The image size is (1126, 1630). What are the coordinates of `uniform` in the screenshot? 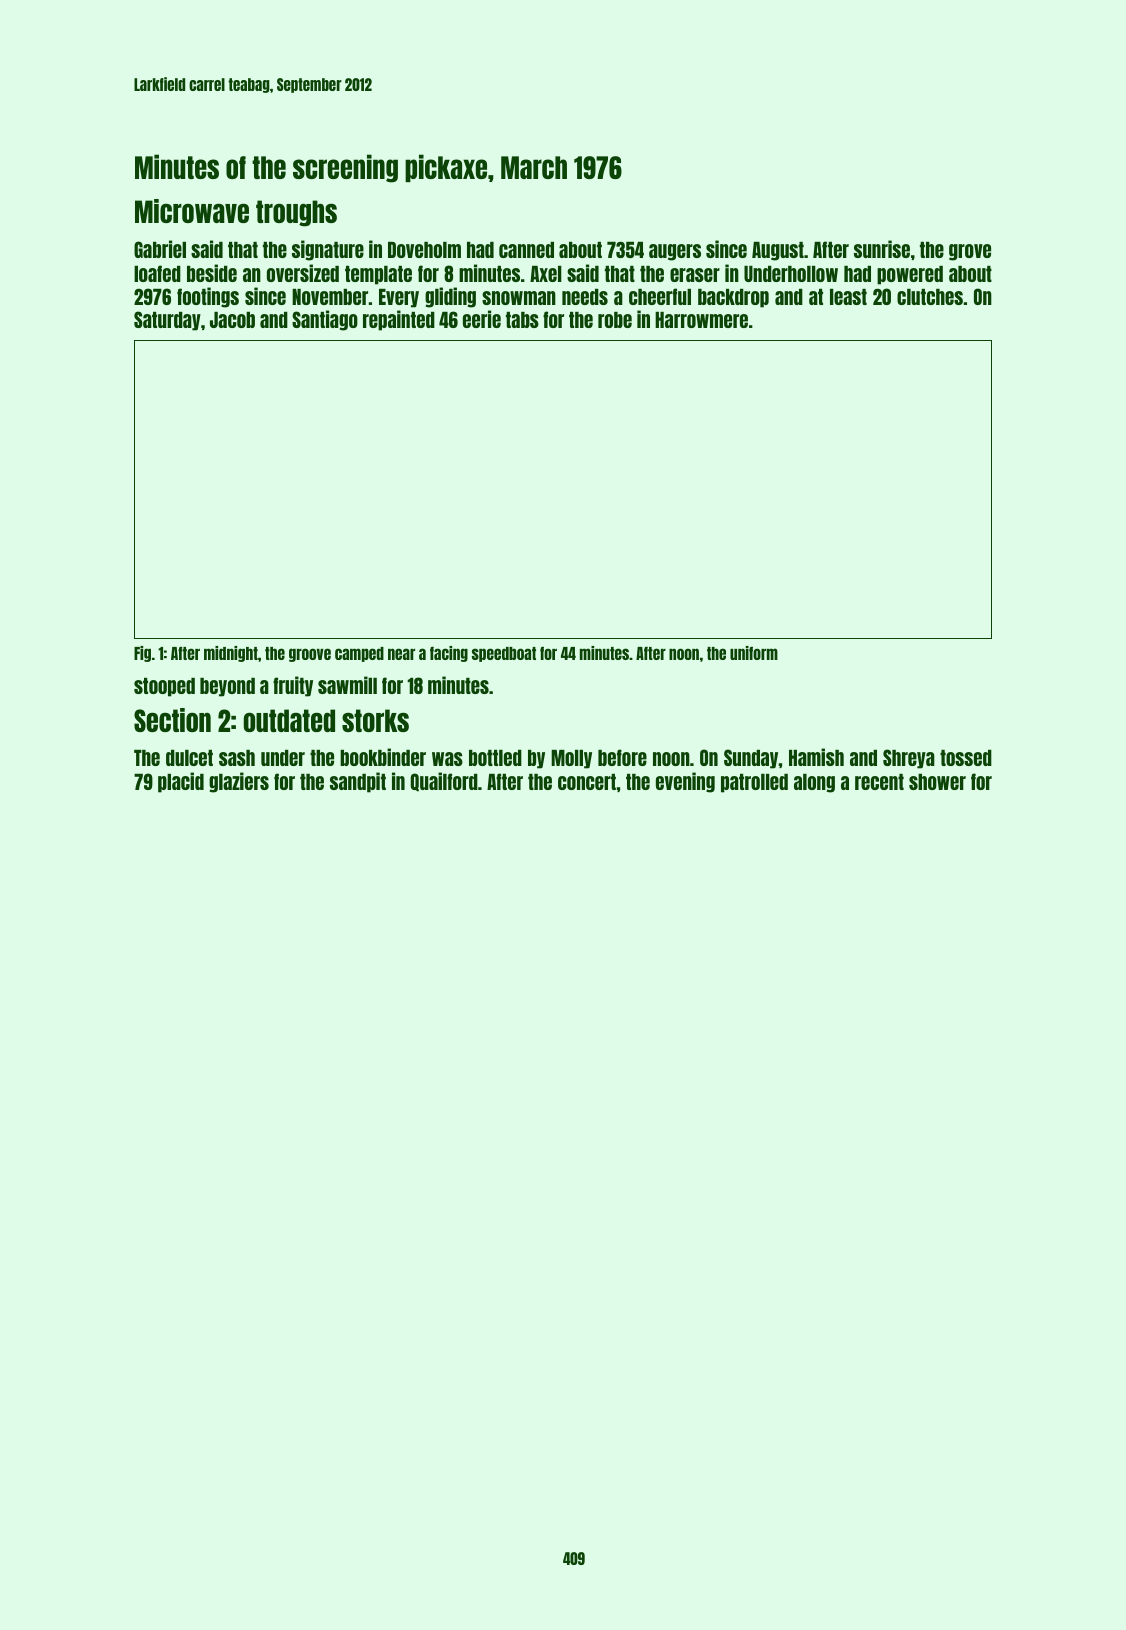 It's located at (754, 653).
